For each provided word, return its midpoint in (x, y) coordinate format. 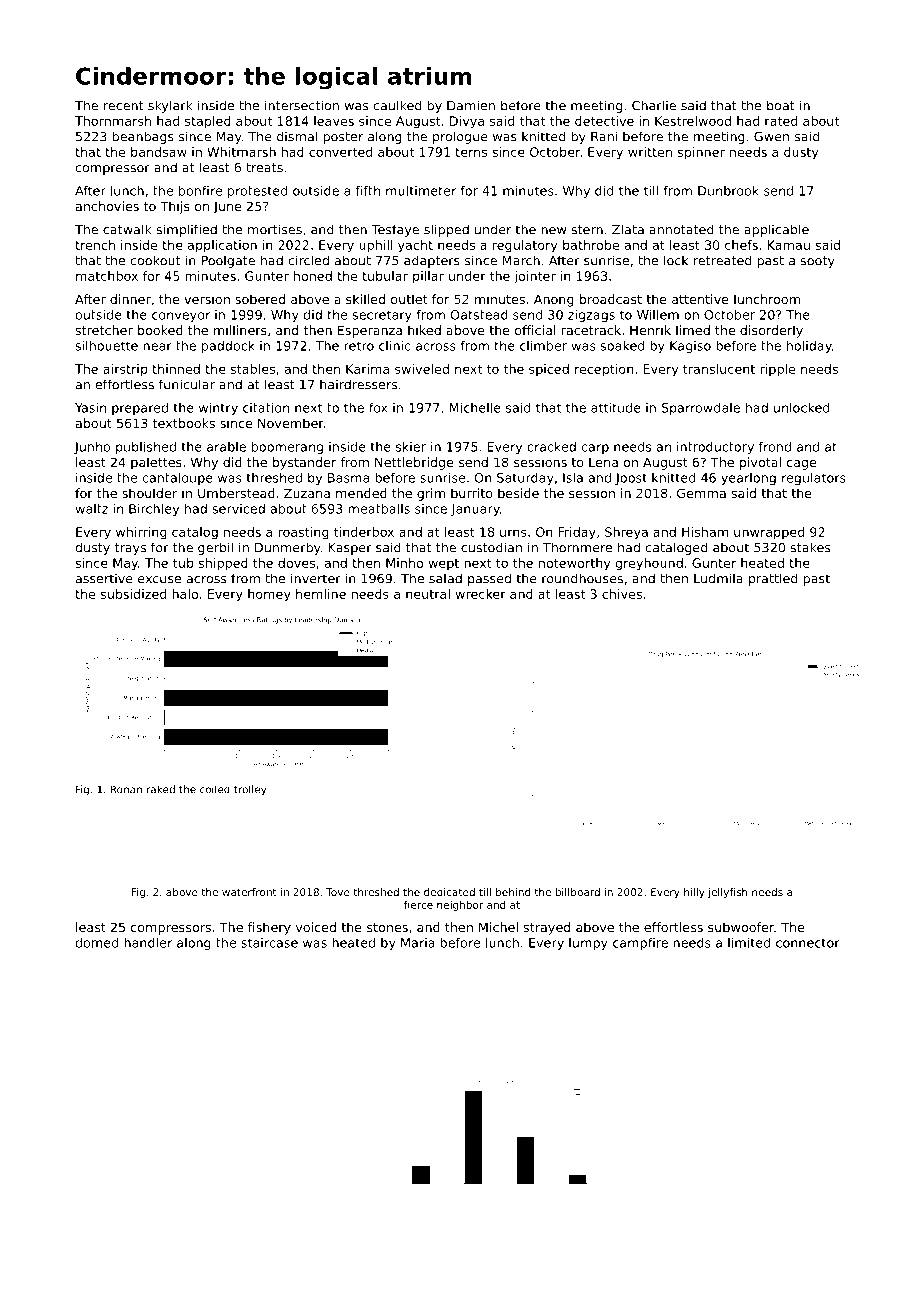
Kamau (788, 245)
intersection (302, 105)
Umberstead (236, 493)
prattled (773, 579)
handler (148, 943)
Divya (467, 122)
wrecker (480, 594)
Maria (418, 943)
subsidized (133, 594)
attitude (616, 408)
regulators (814, 479)
